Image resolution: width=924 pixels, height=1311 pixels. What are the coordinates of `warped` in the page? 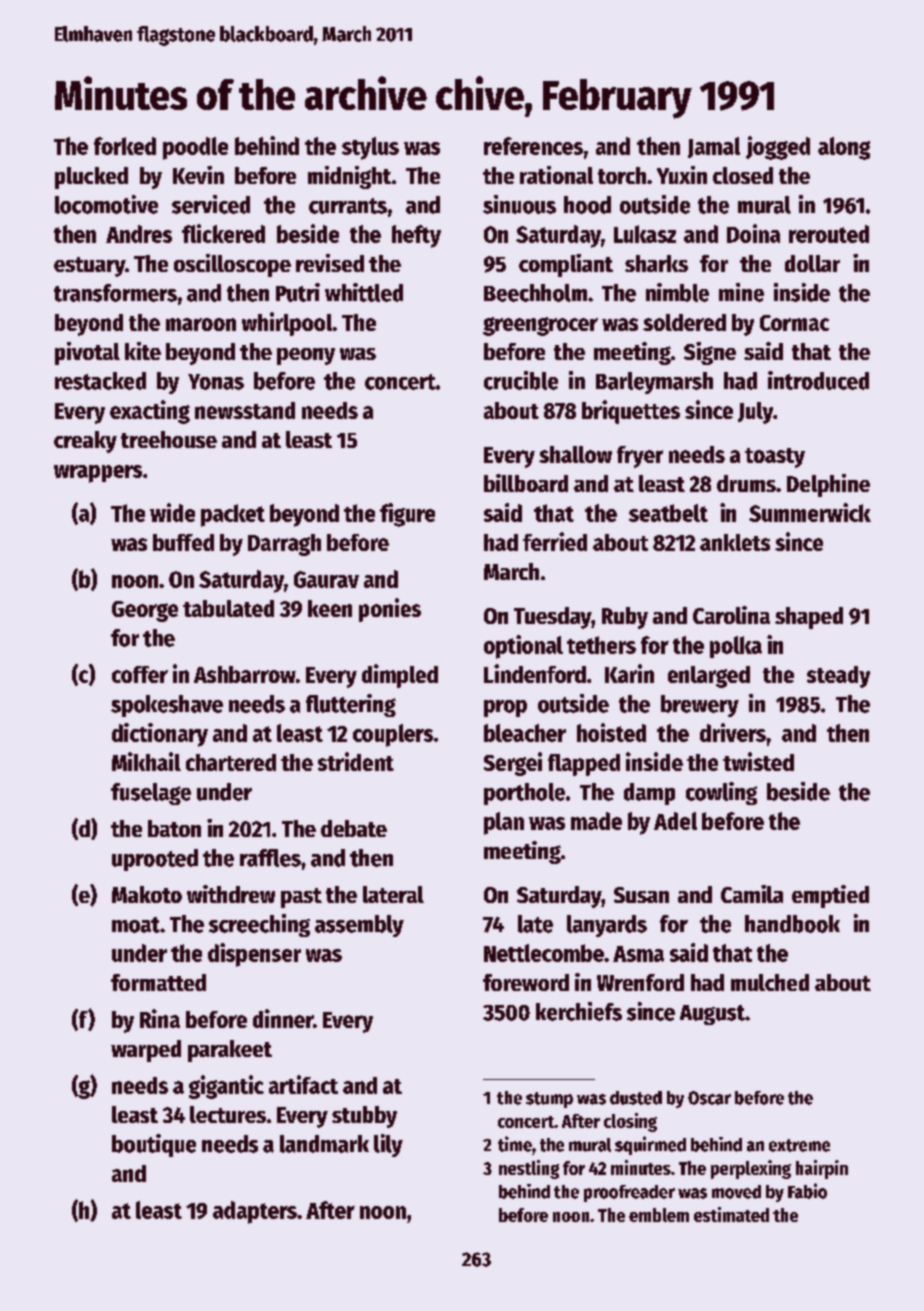 It's located at (146, 1051).
